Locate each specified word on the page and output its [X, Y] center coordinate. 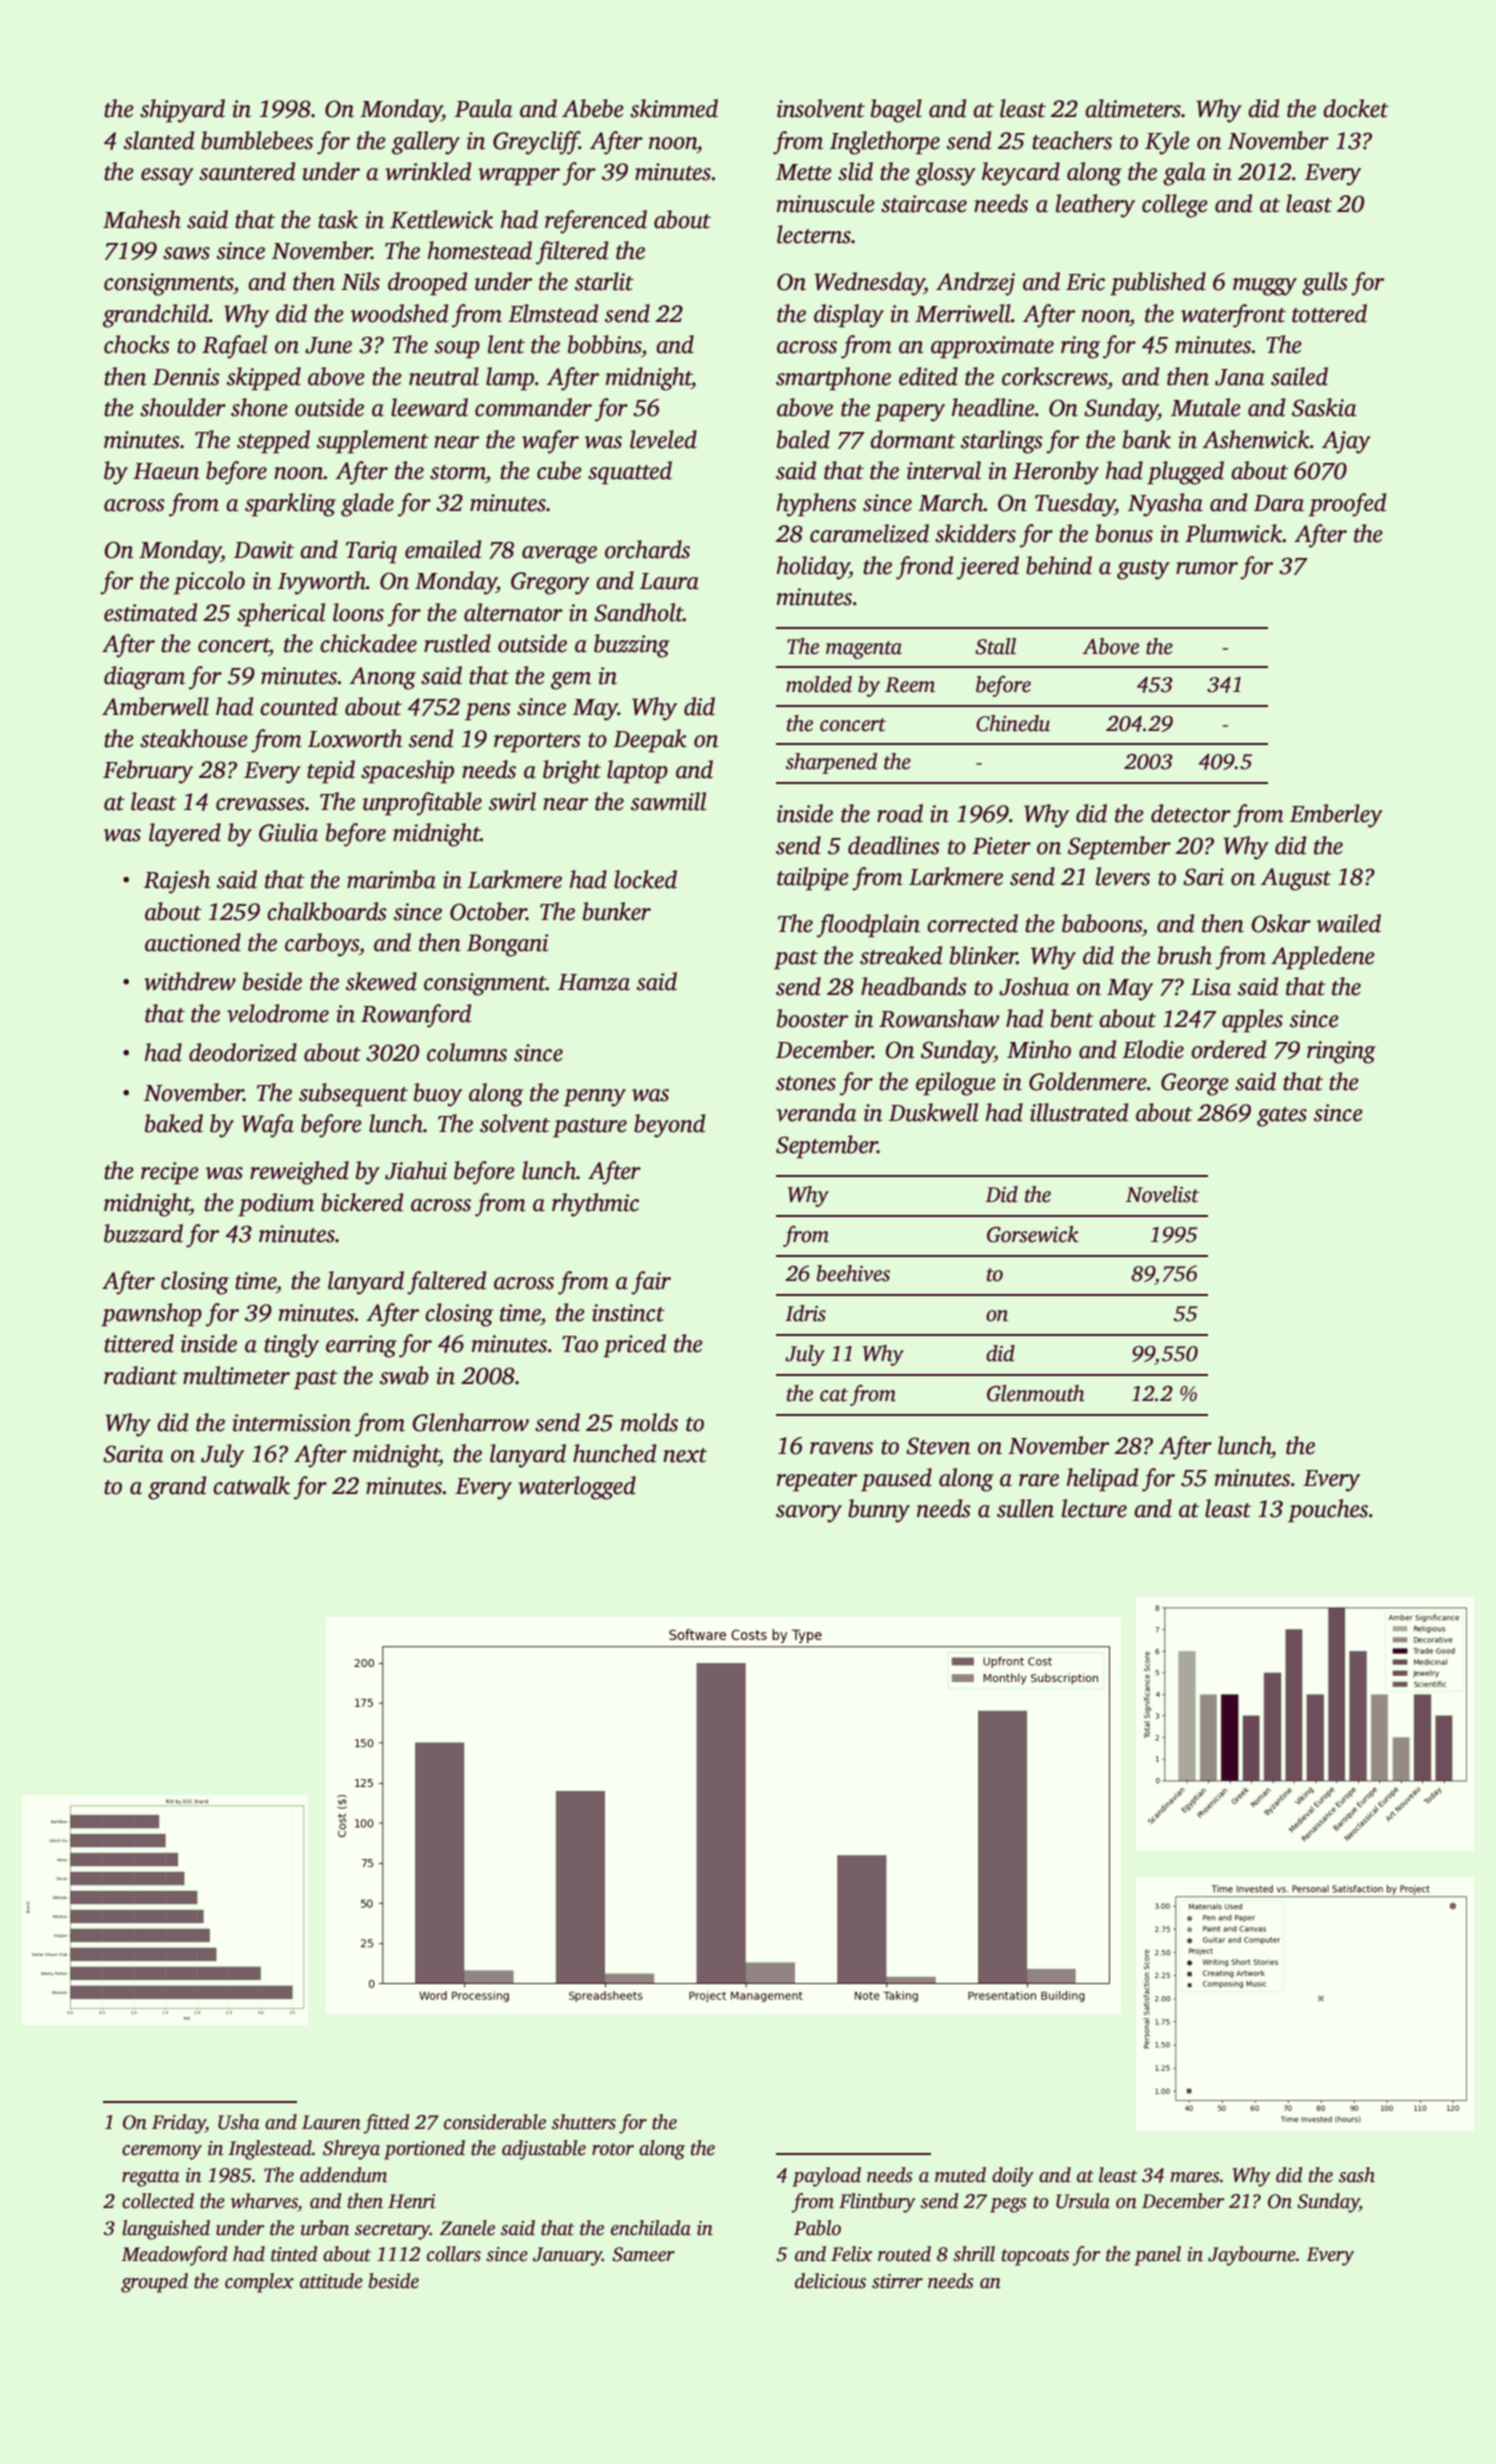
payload [826, 2177]
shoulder [183, 407]
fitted [386, 2124]
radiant [141, 1375]
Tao [580, 1344]
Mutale [1206, 407]
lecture [1094, 1508]
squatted [630, 473]
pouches [1328, 1511]
